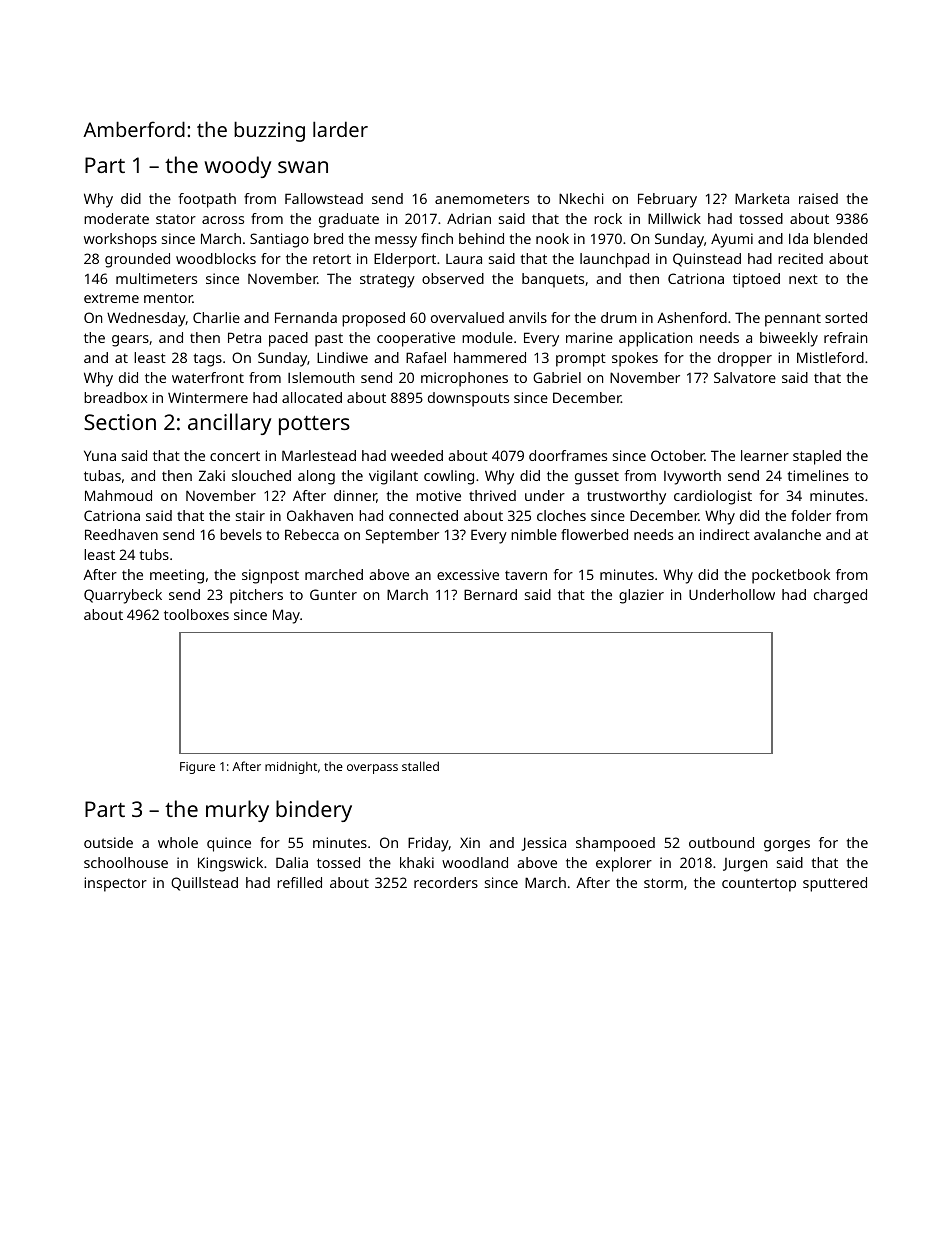 This page has height=1233, width=952. Describe the element at coordinates (420, 766) in the page. I see `stalled` at that location.
